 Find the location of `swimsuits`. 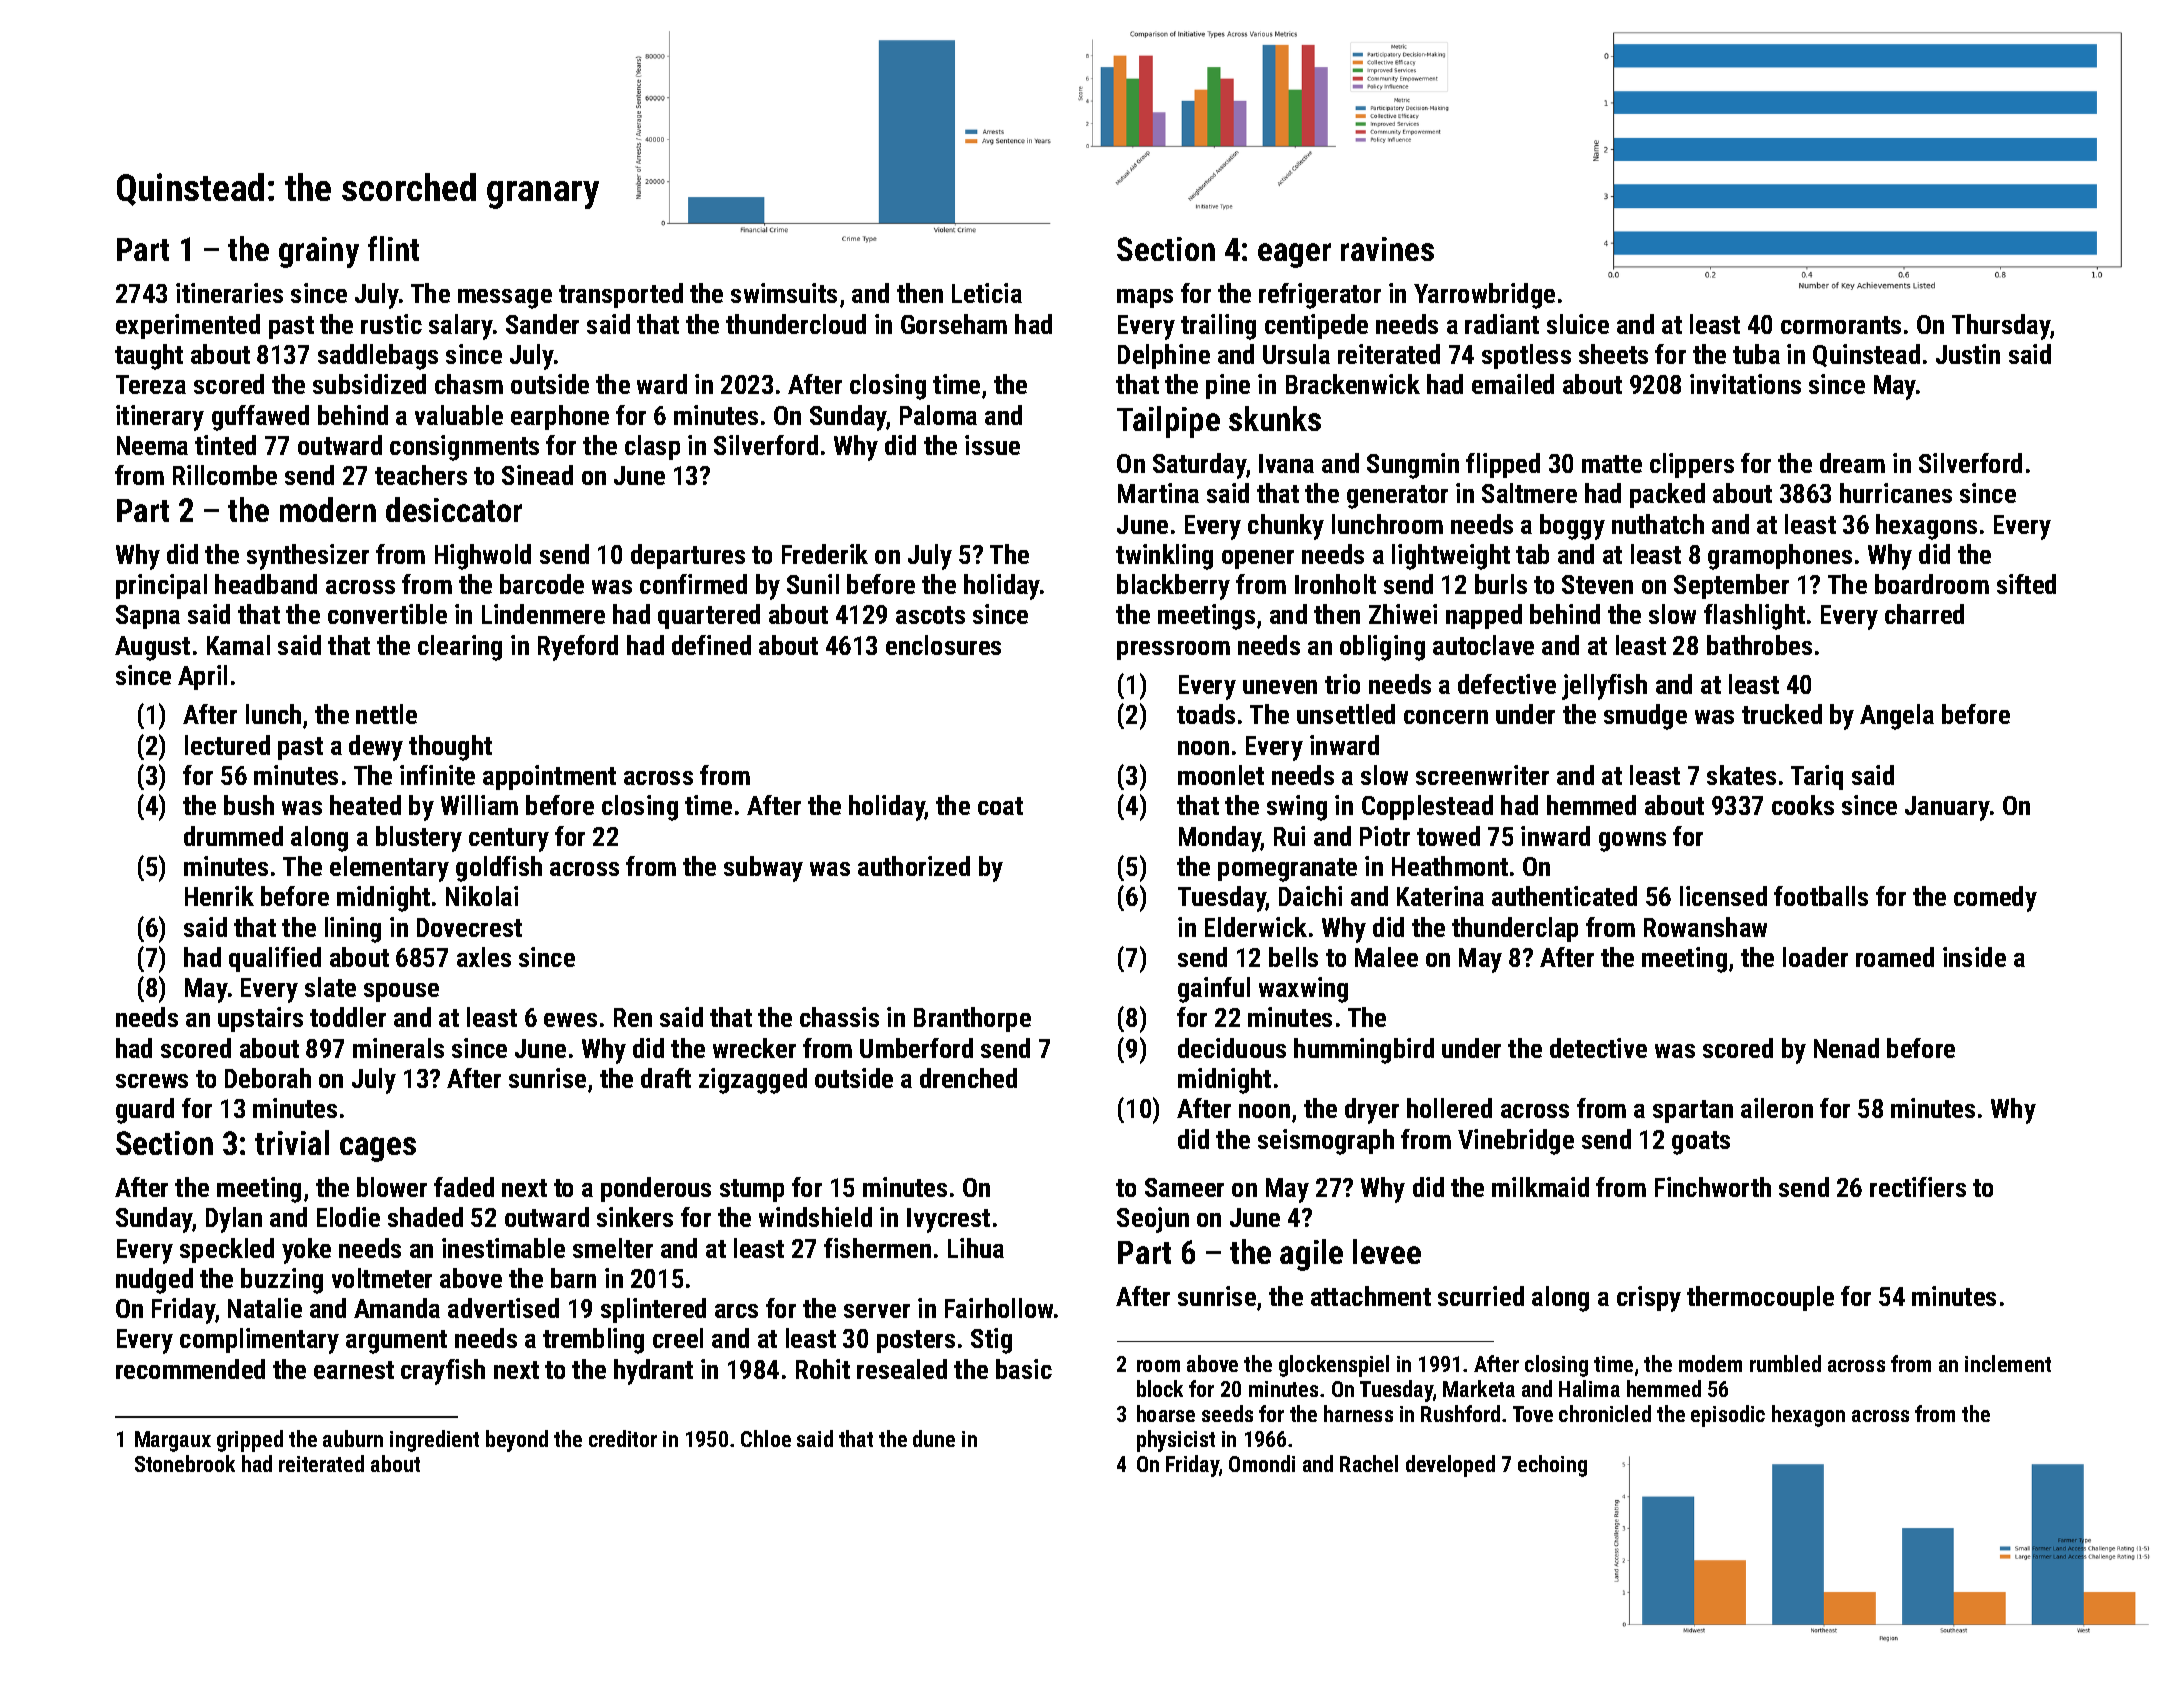

swimsuits is located at coordinates (784, 293).
